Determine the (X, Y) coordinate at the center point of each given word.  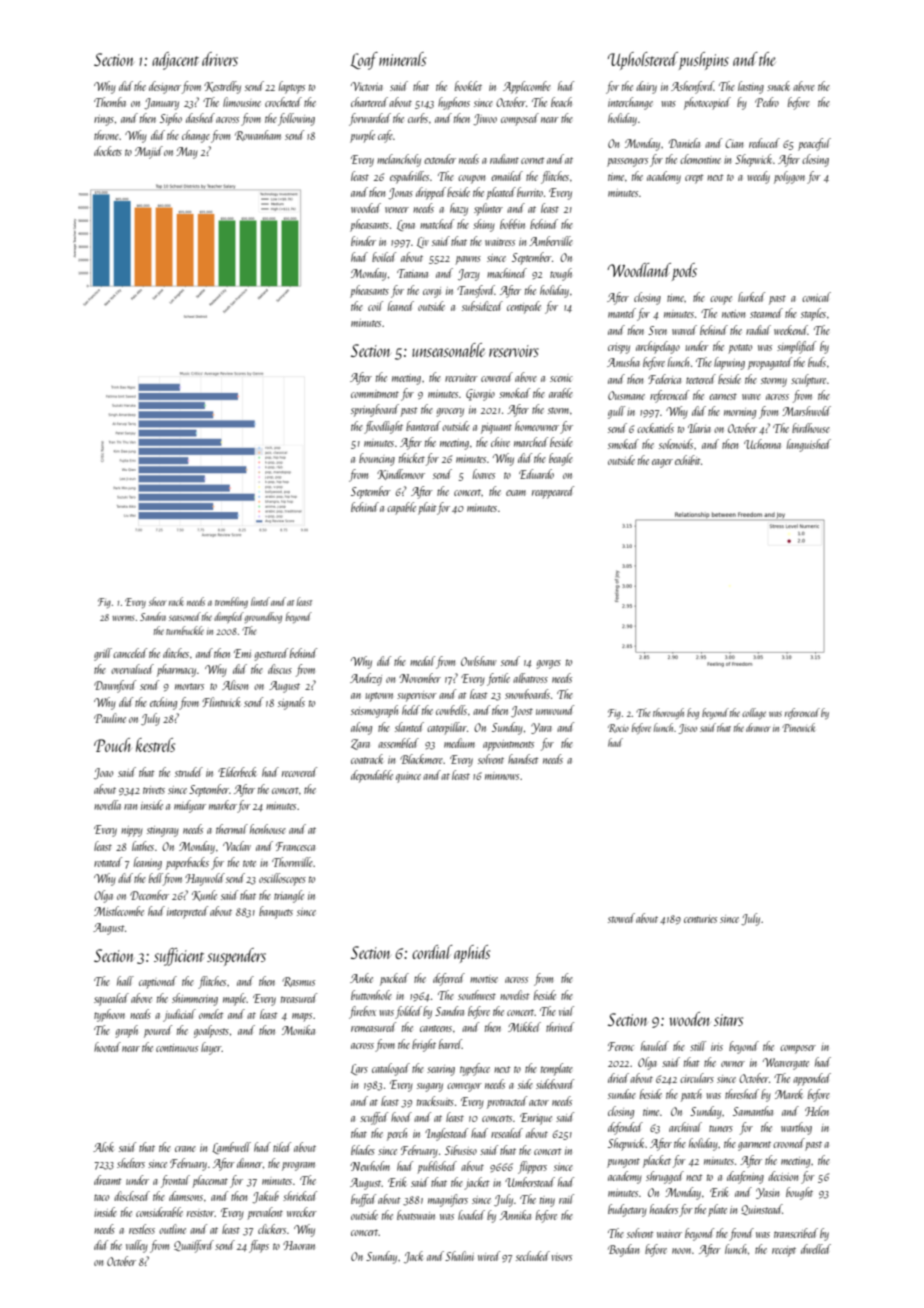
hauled (655, 1046)
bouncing (377, 459)
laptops (292, 87)
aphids (472, 954)
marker (223, 805)
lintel (260, 601)
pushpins (704, 61)
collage (754, 713)
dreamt (108, 1180)
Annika (515, 1215)
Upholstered (643, 61)
